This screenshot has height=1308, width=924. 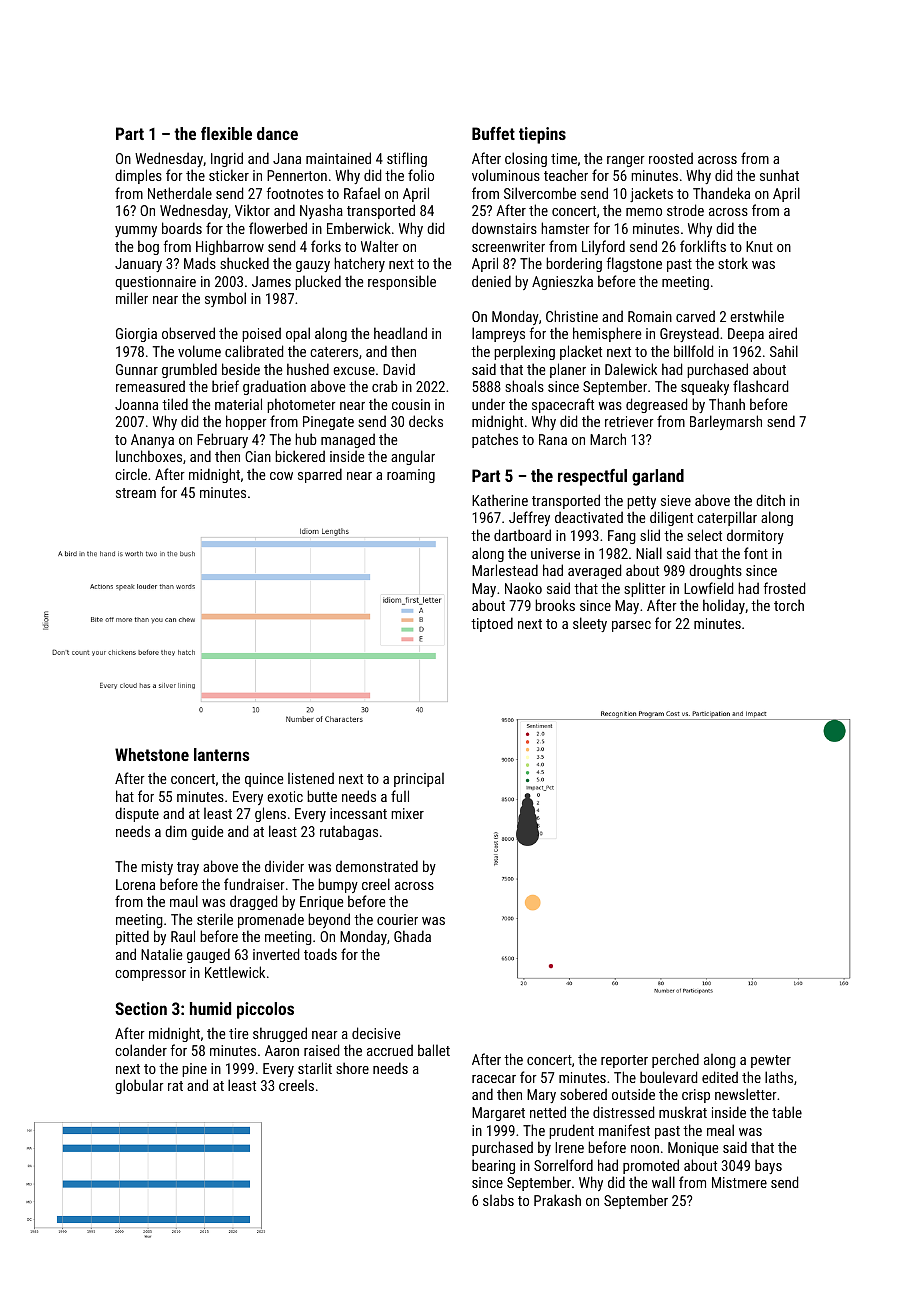 I want to click on tiptoed, so click(x=492, y=624).
